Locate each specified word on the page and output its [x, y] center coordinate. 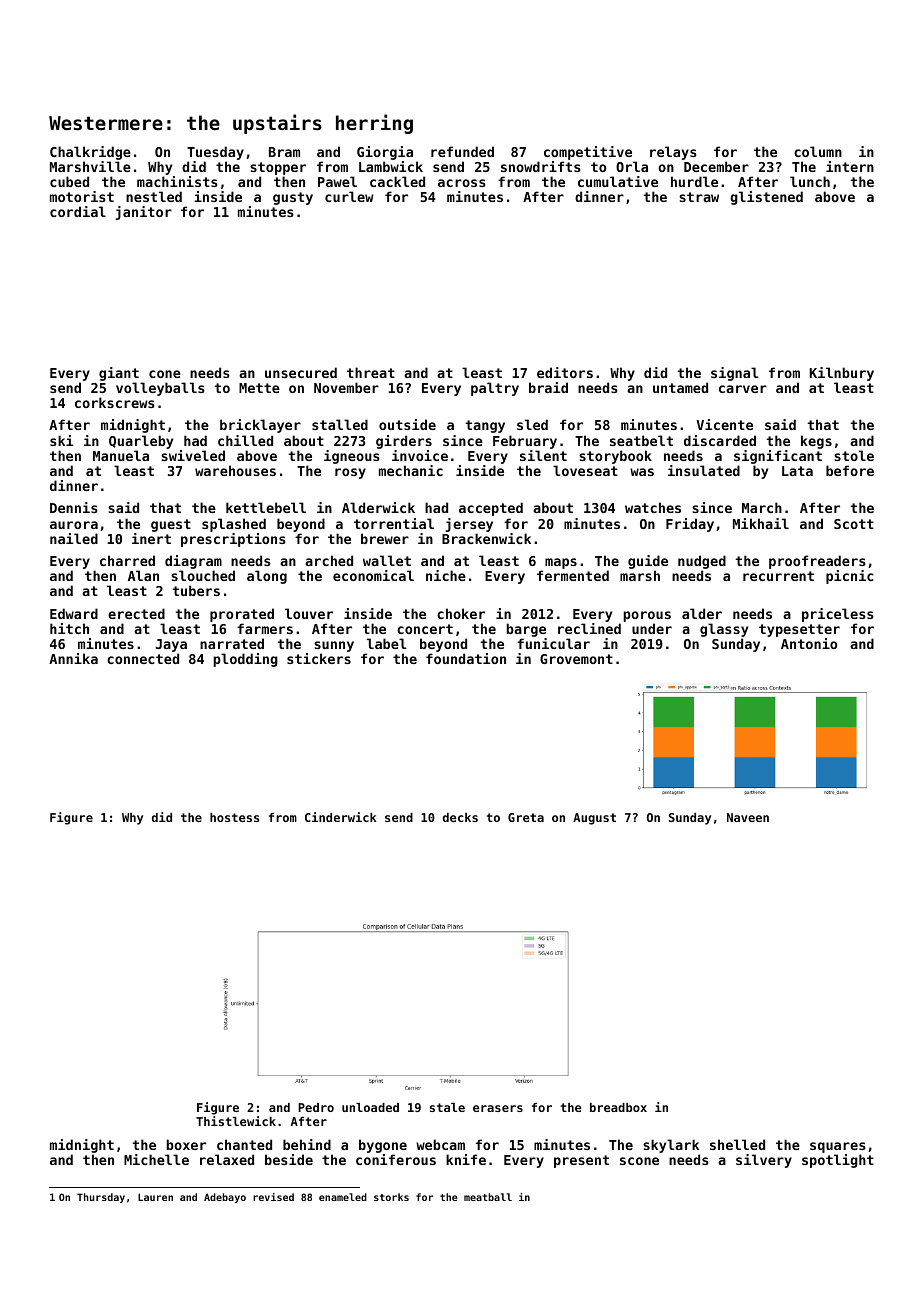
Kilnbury [842, 374]
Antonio [809, 643]
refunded [462, 151]
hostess [234, 817]
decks [460, 817]
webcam [440, 1144]
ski [61, 440]
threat [371, 372]
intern [850, 166]
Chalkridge [90, 153]
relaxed [227, 1159]
